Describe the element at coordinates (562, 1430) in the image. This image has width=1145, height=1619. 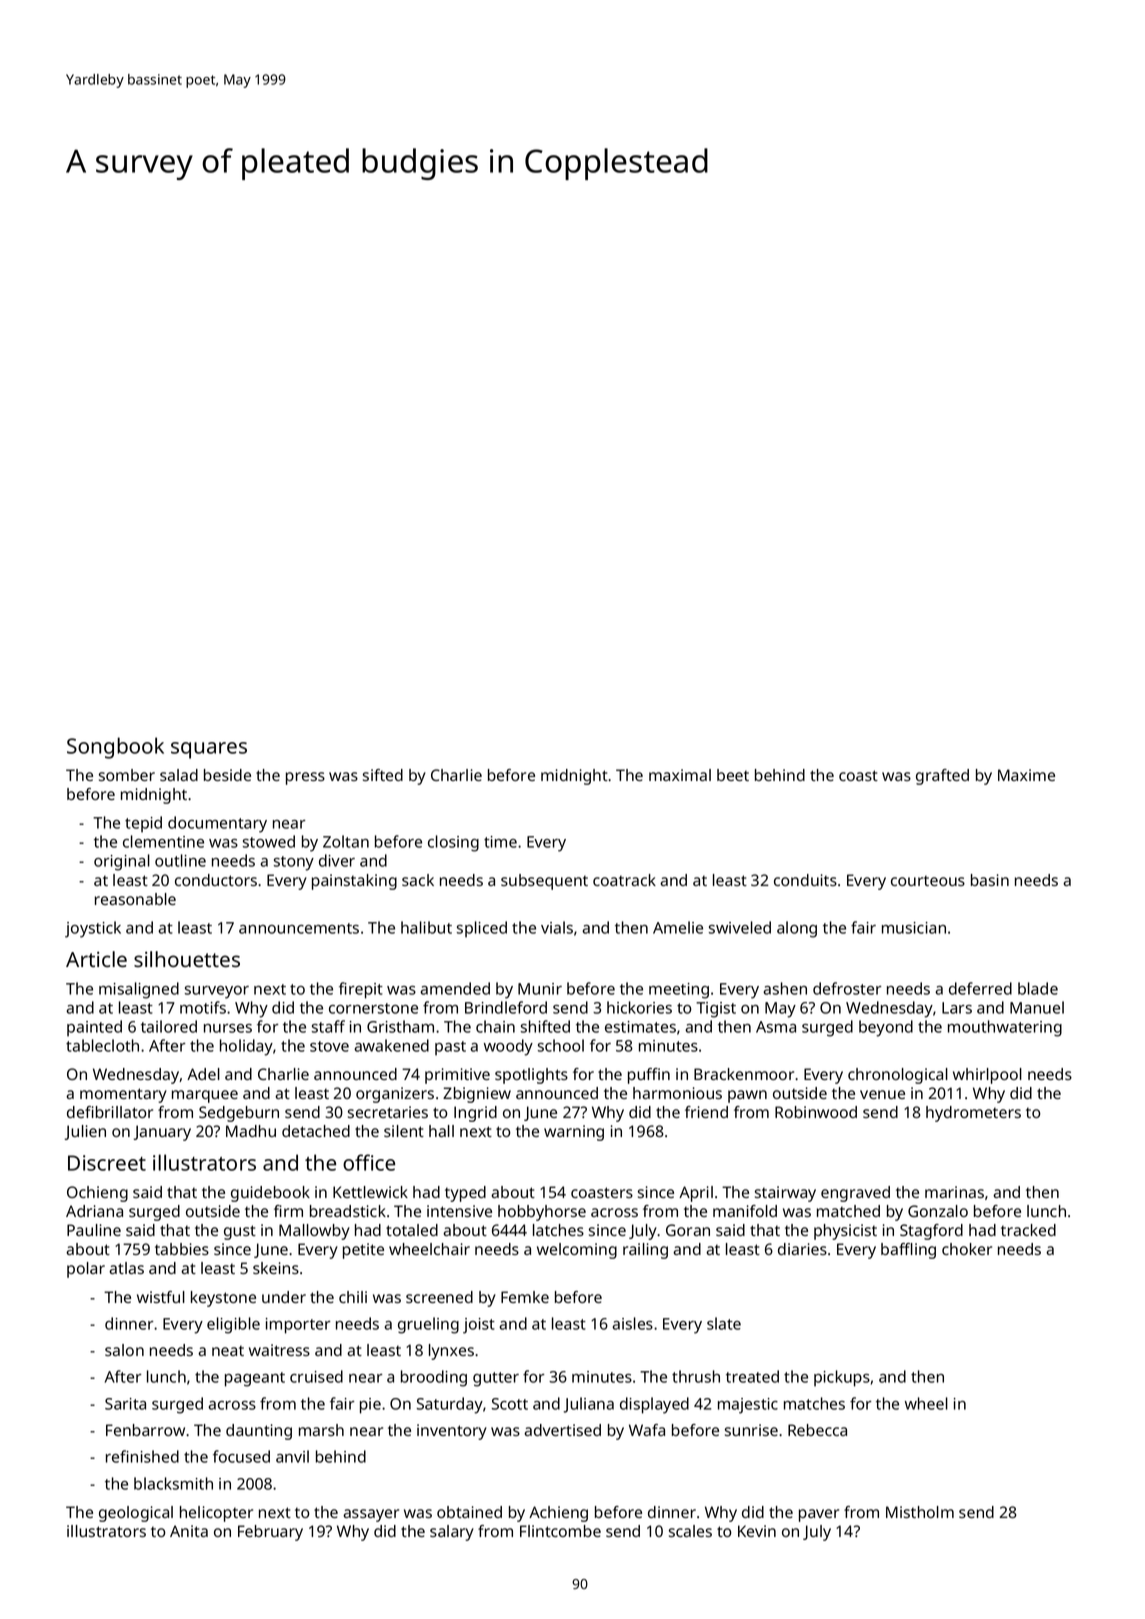
I see `advertised` at that location.
